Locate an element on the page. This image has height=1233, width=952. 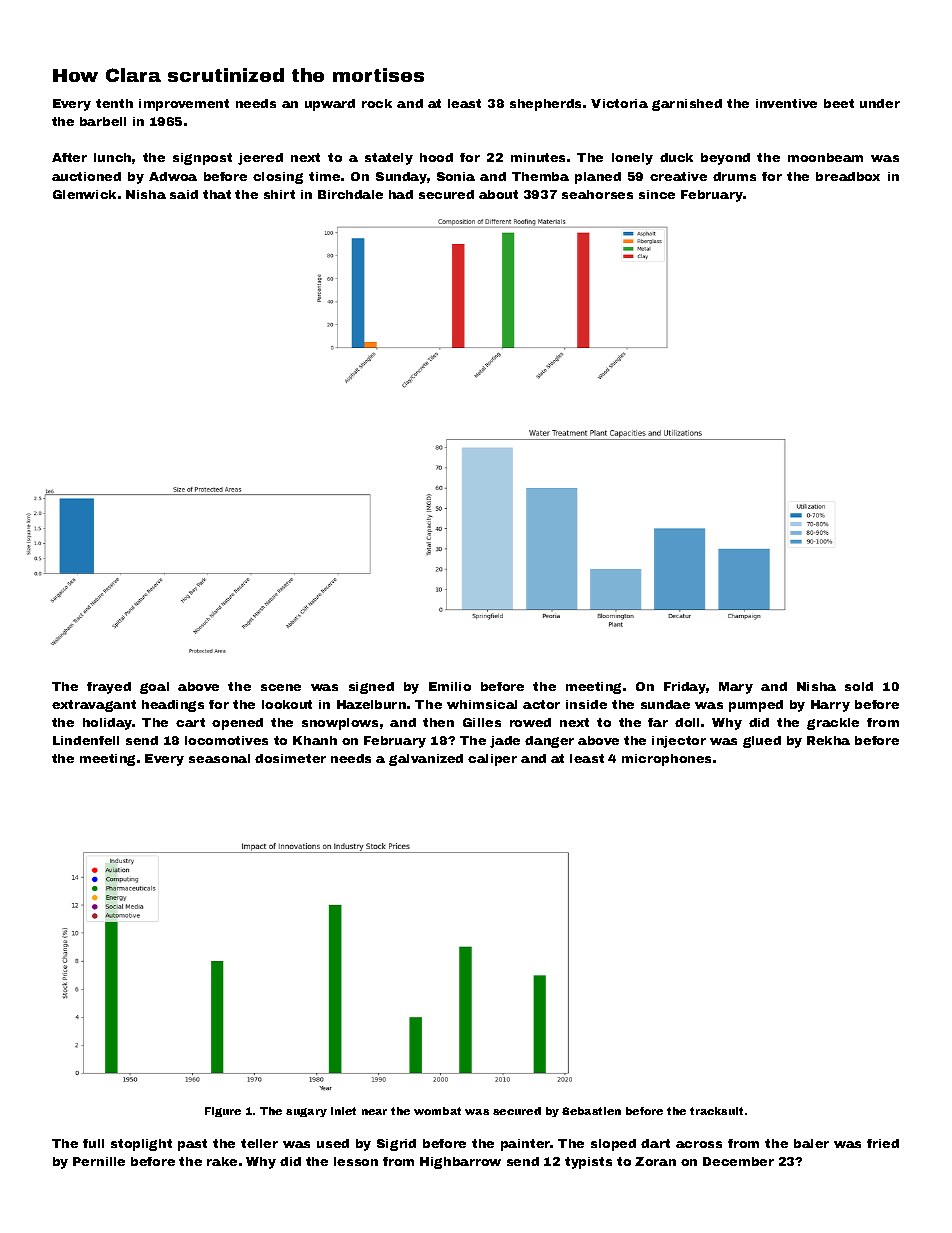
breadbox is located at coordinates (848, 176).
